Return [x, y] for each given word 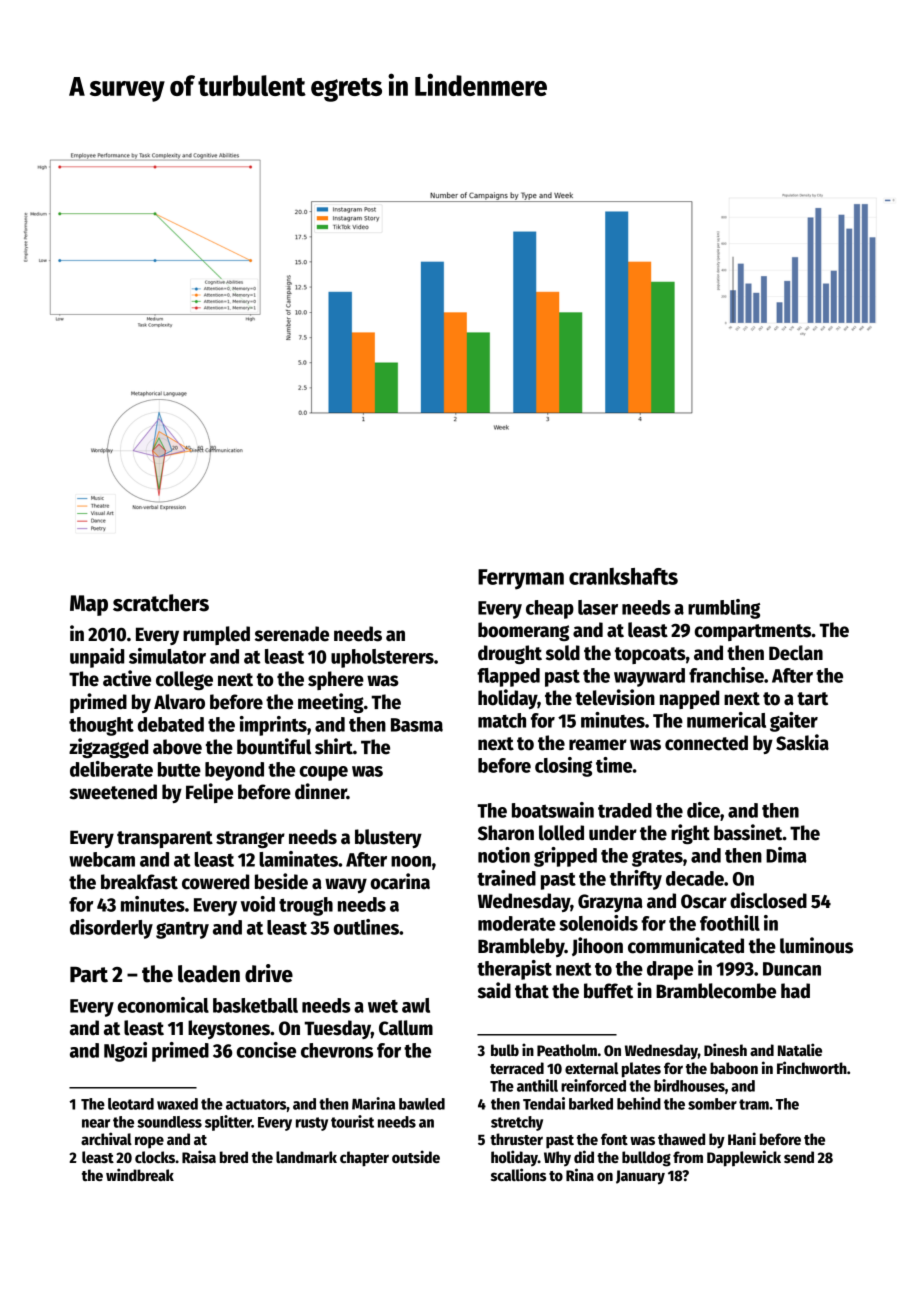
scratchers [161, 603]
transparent [165, 839]
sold [563, 653]
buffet [608, 991]
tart [812, 699]
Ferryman [521, 579]
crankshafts [623, 576]
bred [234, 1157]
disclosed [768, 900]
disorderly [111, 929]
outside [416, 1156]
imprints [273, 726]
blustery [388, 838]
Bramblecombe [716, 991]
